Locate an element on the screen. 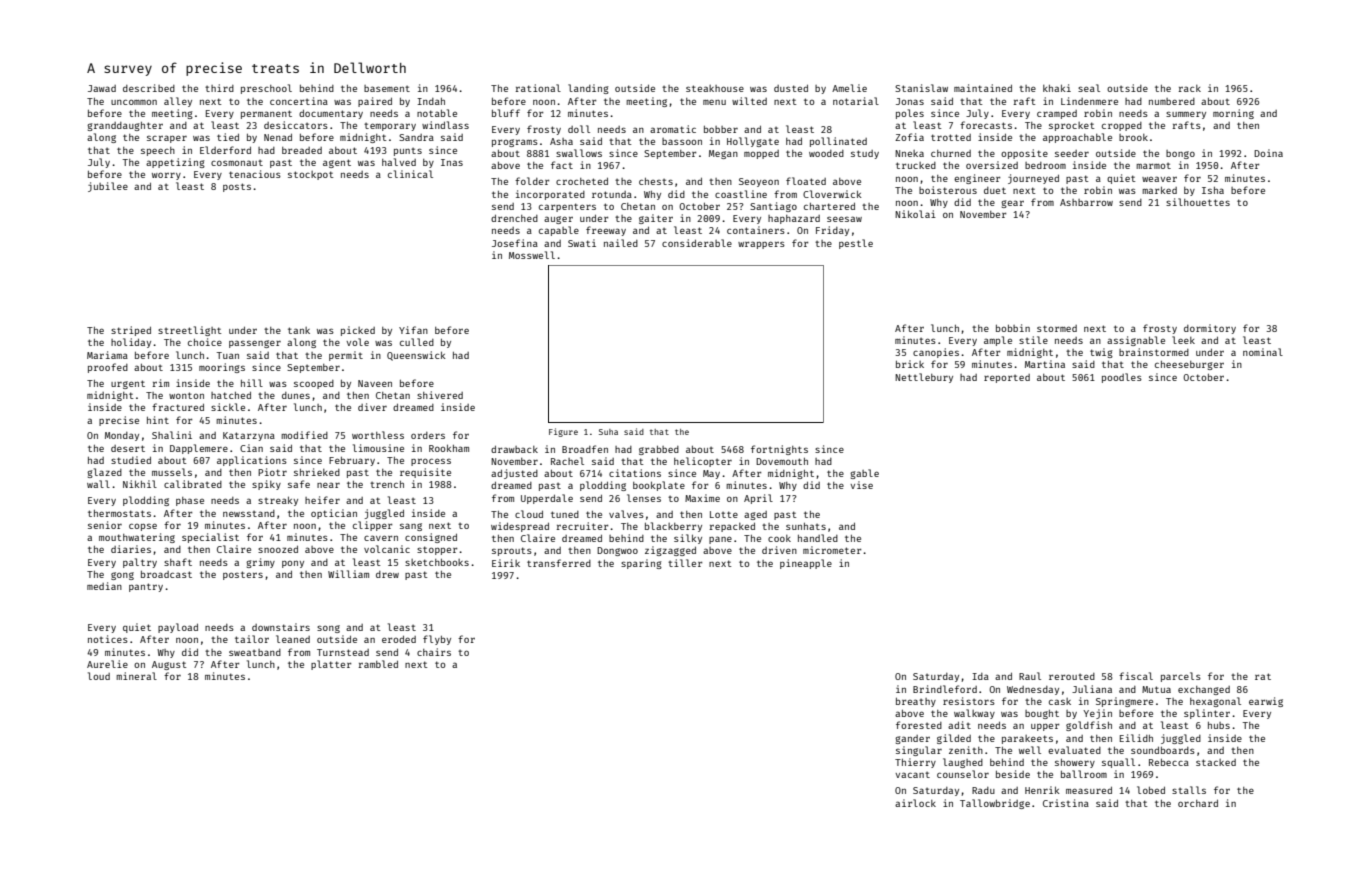 The height and width of the screenshot is (887, 1372). notices is located at coordinates (108, 639).
